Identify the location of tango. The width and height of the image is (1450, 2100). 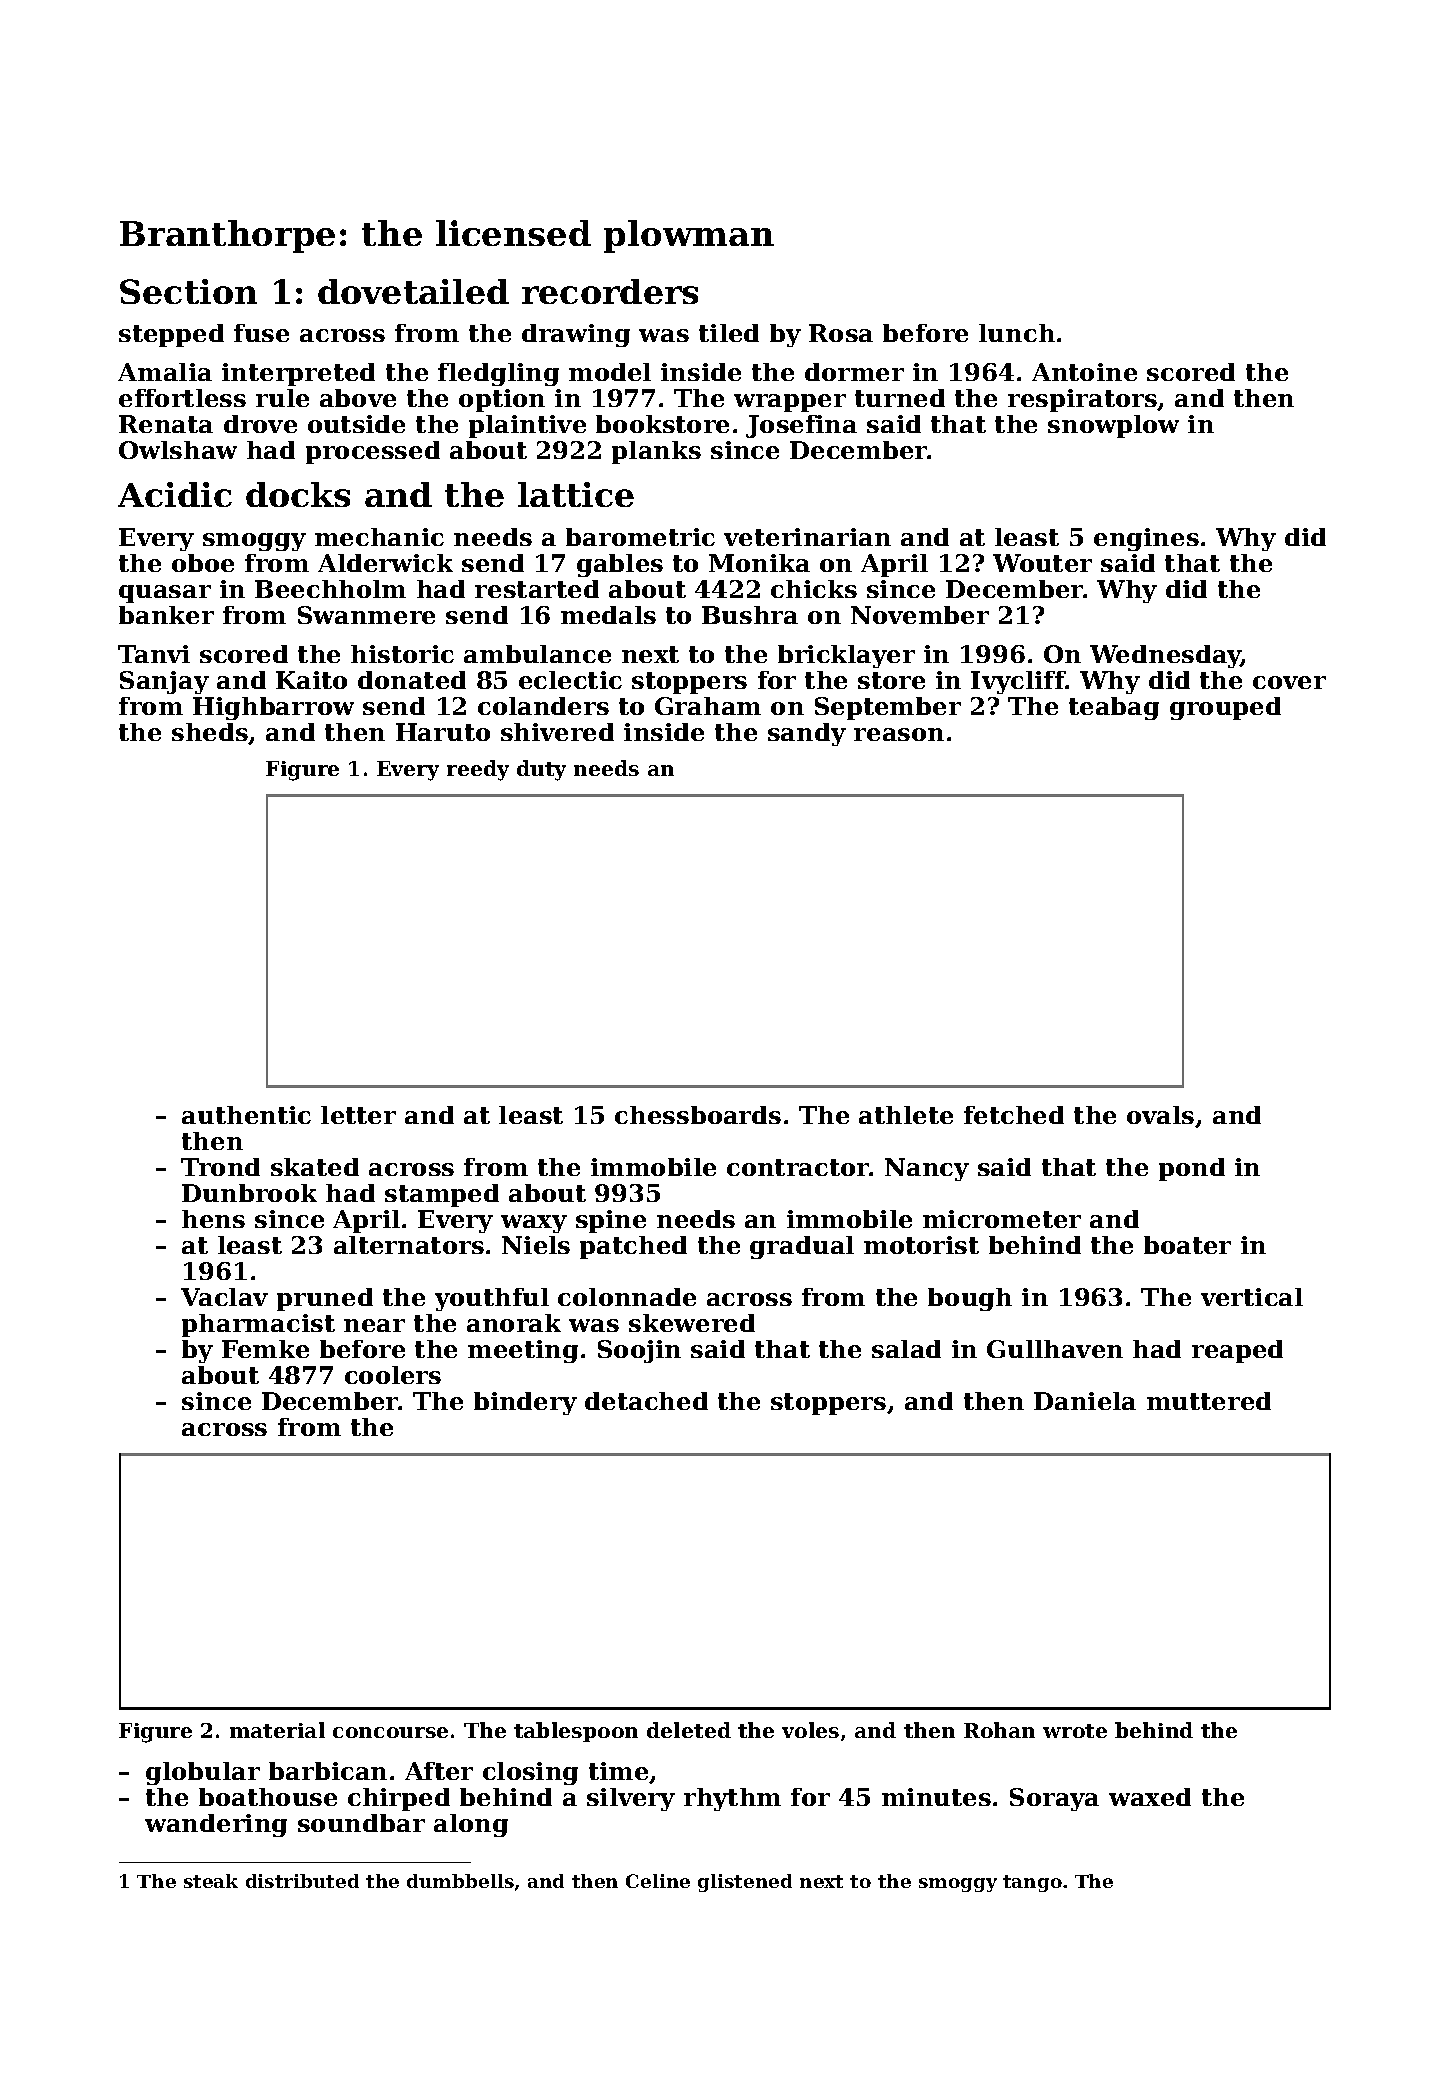
(1032, 1883).
